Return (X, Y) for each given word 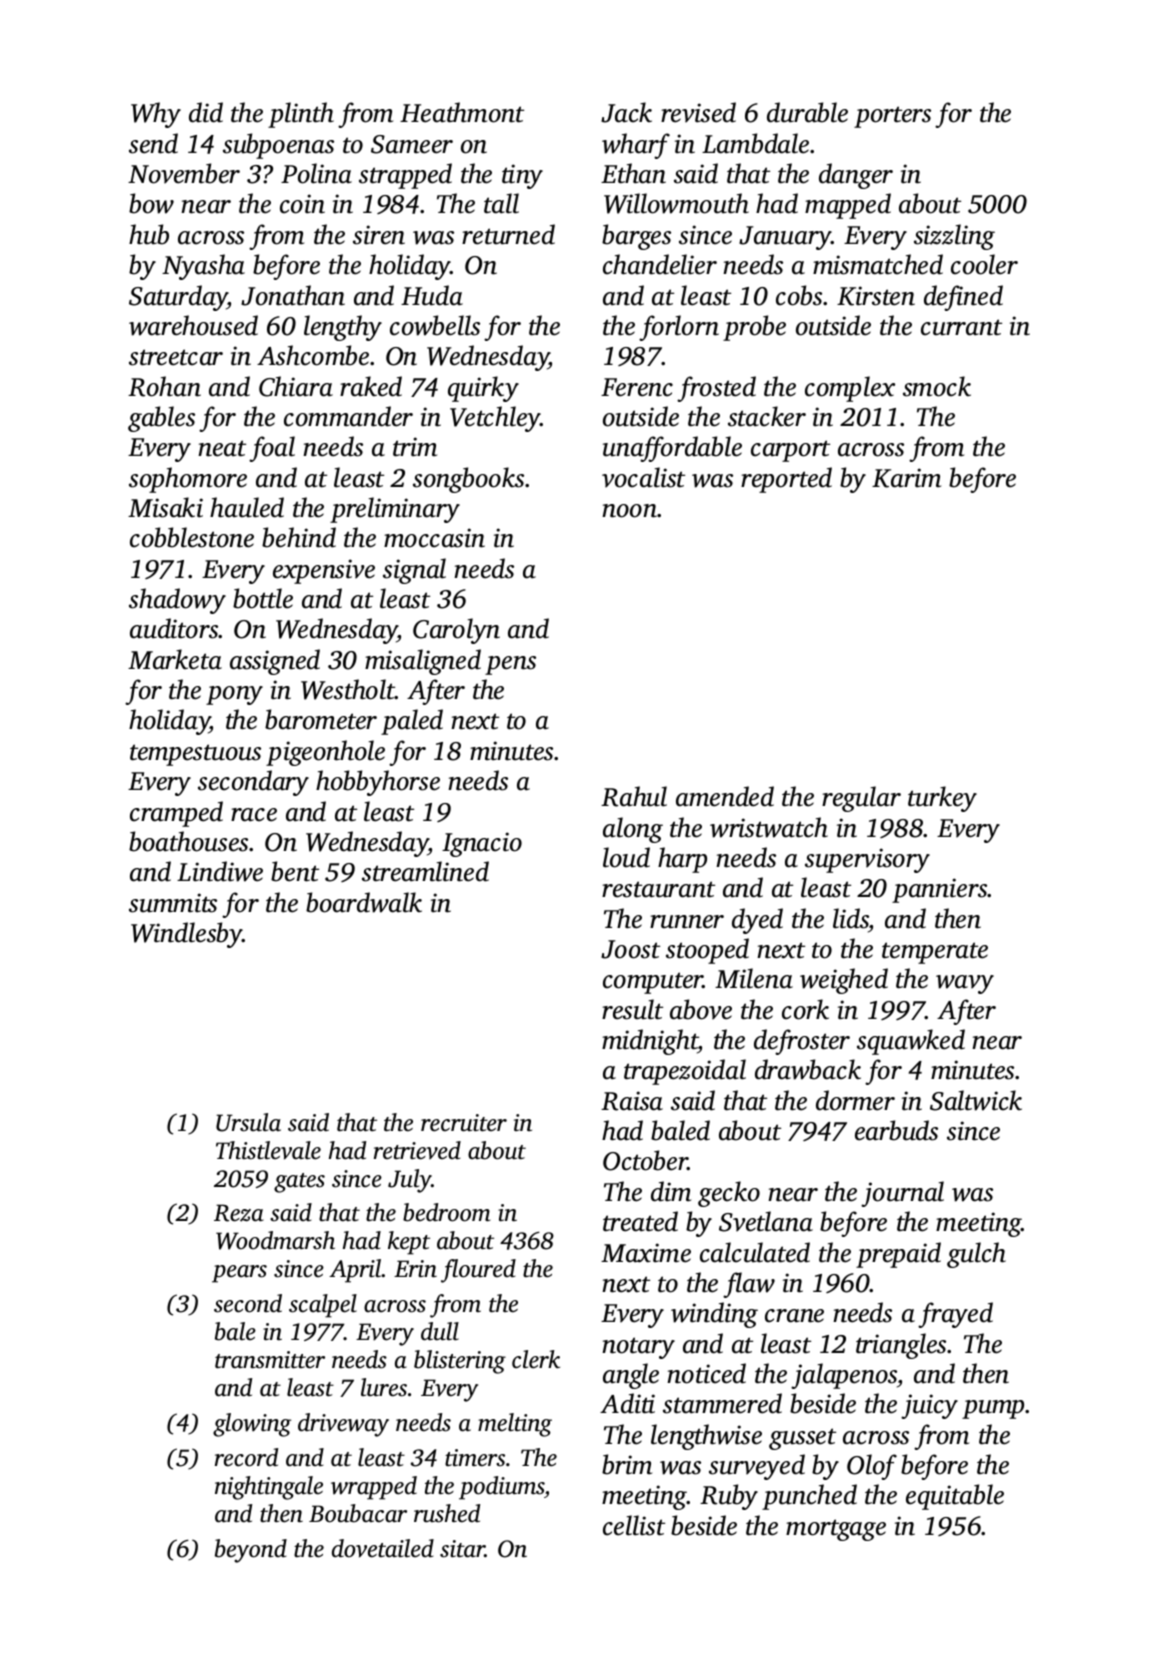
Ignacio (482, 844)
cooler (984, 264)
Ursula (248, 1122)
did (206, 112)
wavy (965, 984)
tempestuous (195, 755)
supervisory (867, 860)
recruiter (464, 1123)
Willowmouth (676, 203)
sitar (462, 1549)
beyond (251, 1551)
